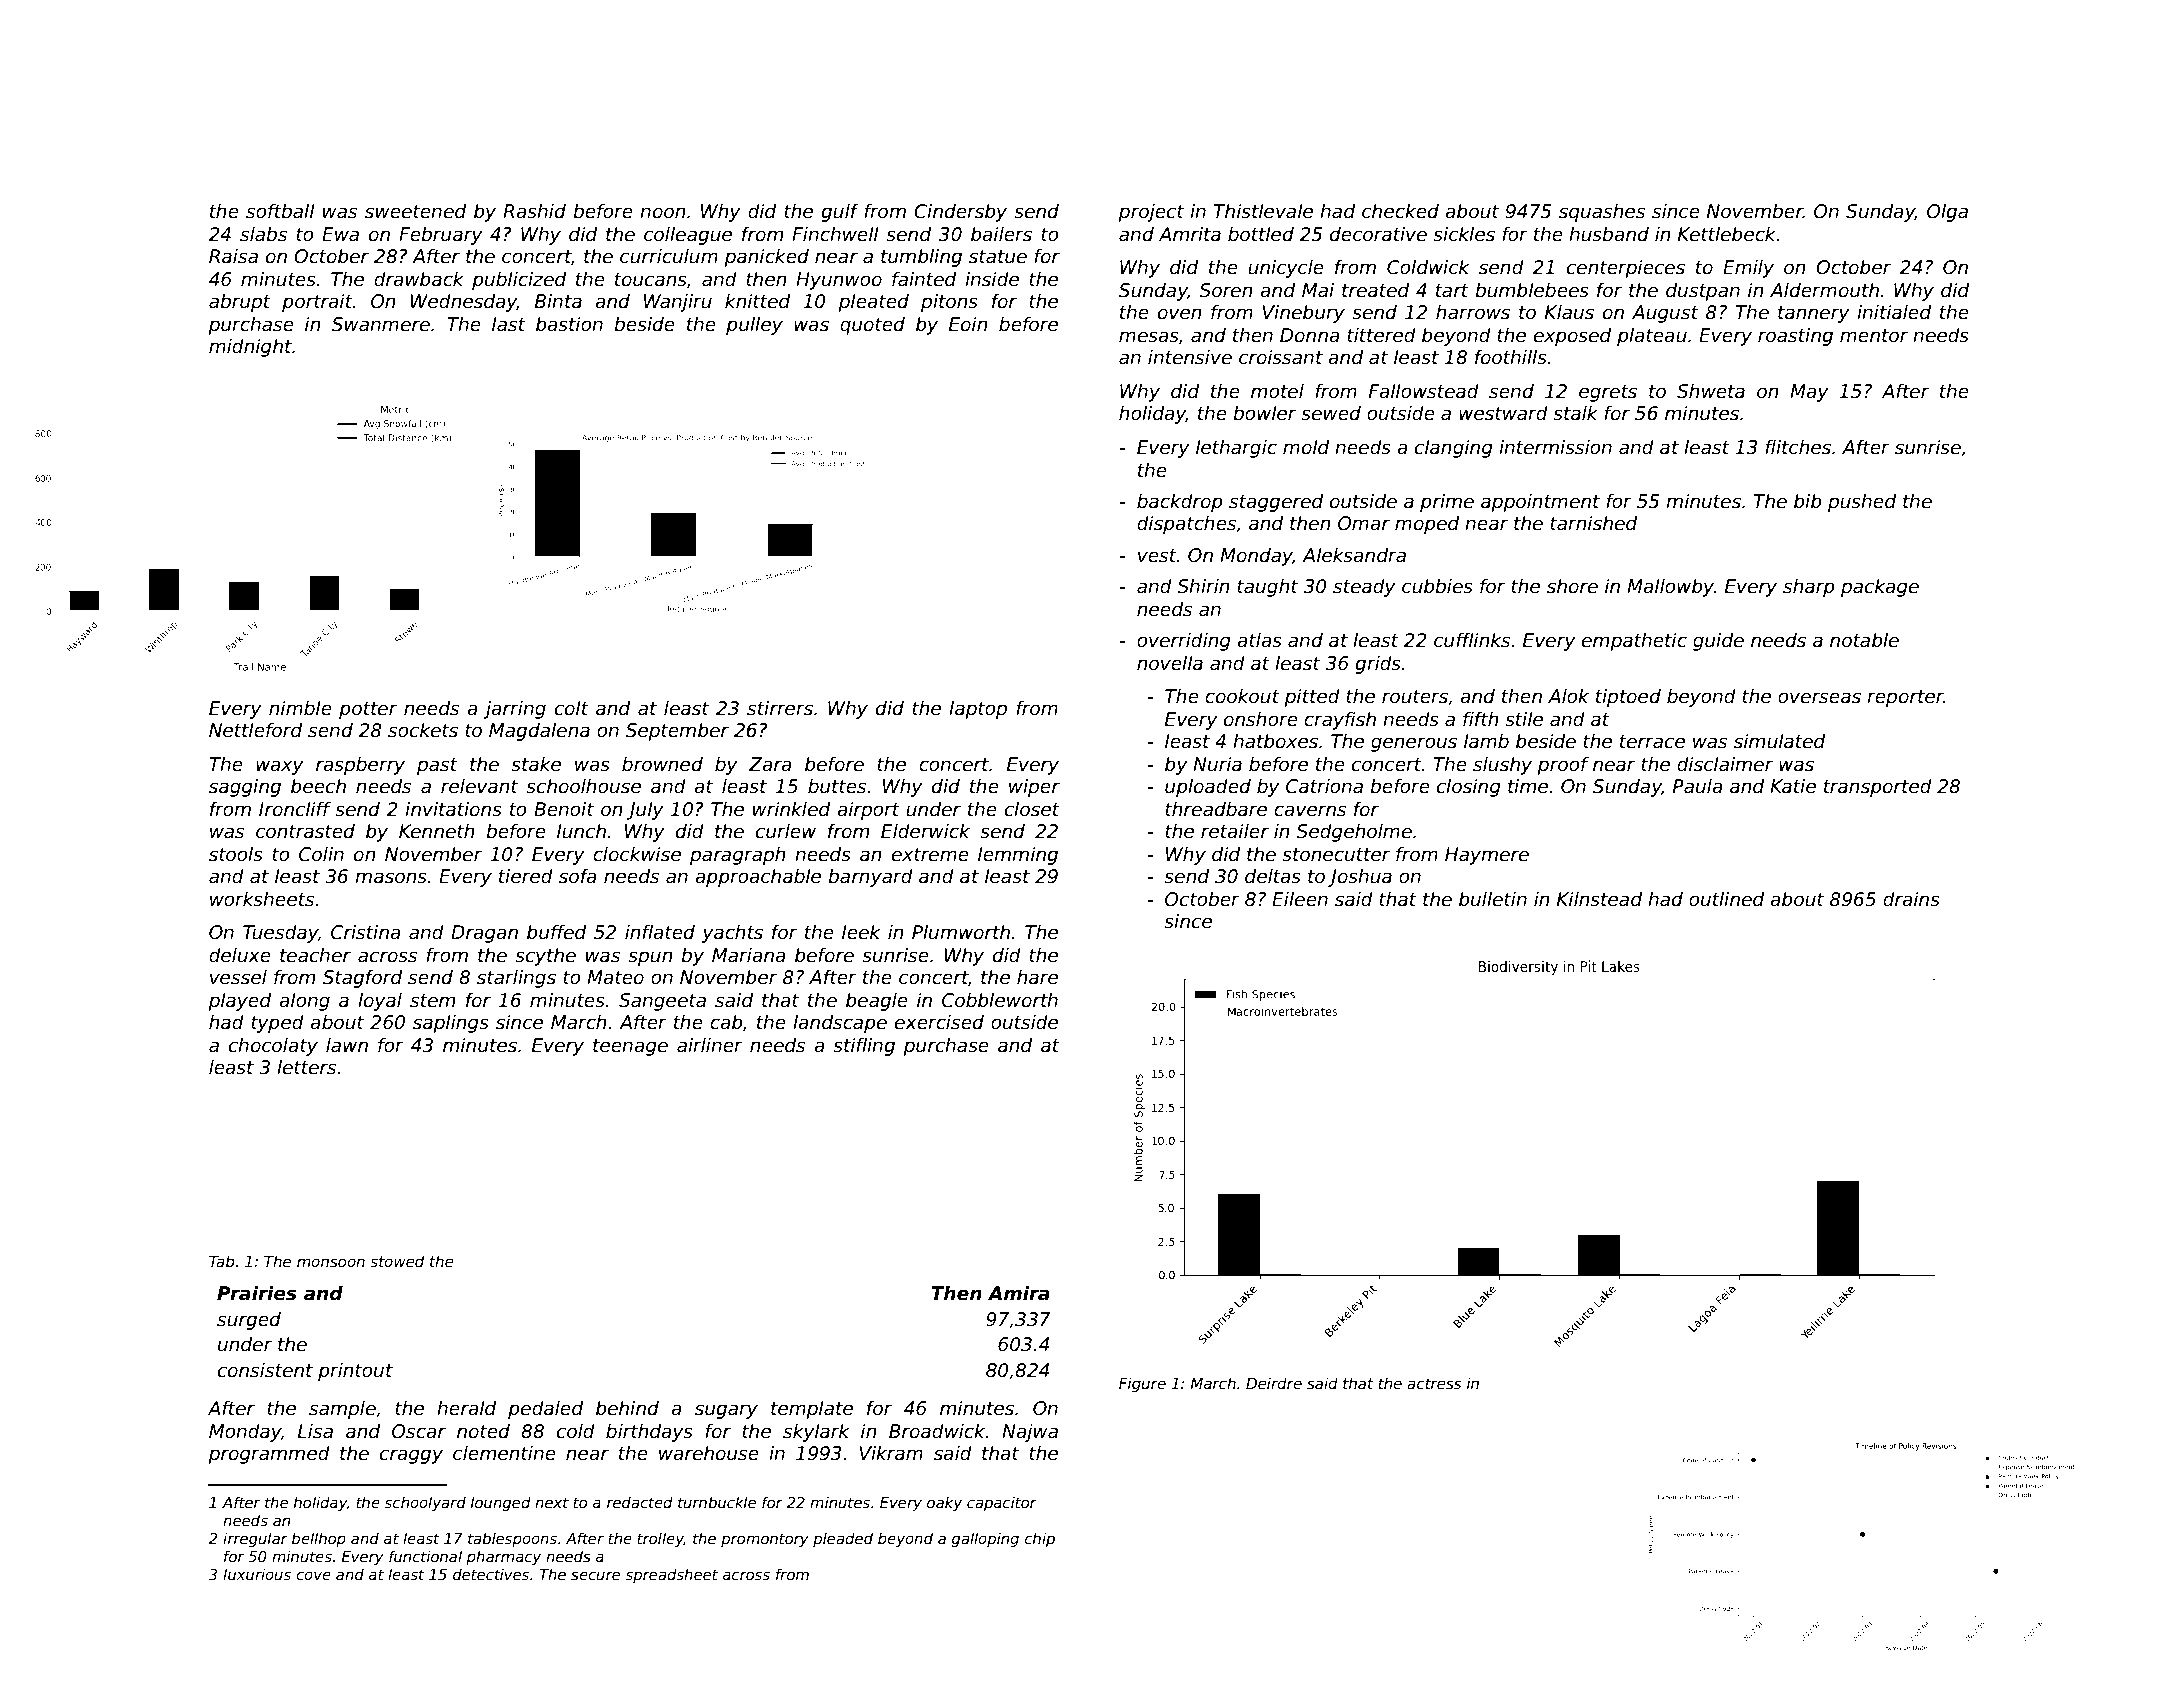  What do you see at coordinates (1469, 788) in the image?
I see `closing` at bounding box center [1469, 788].
